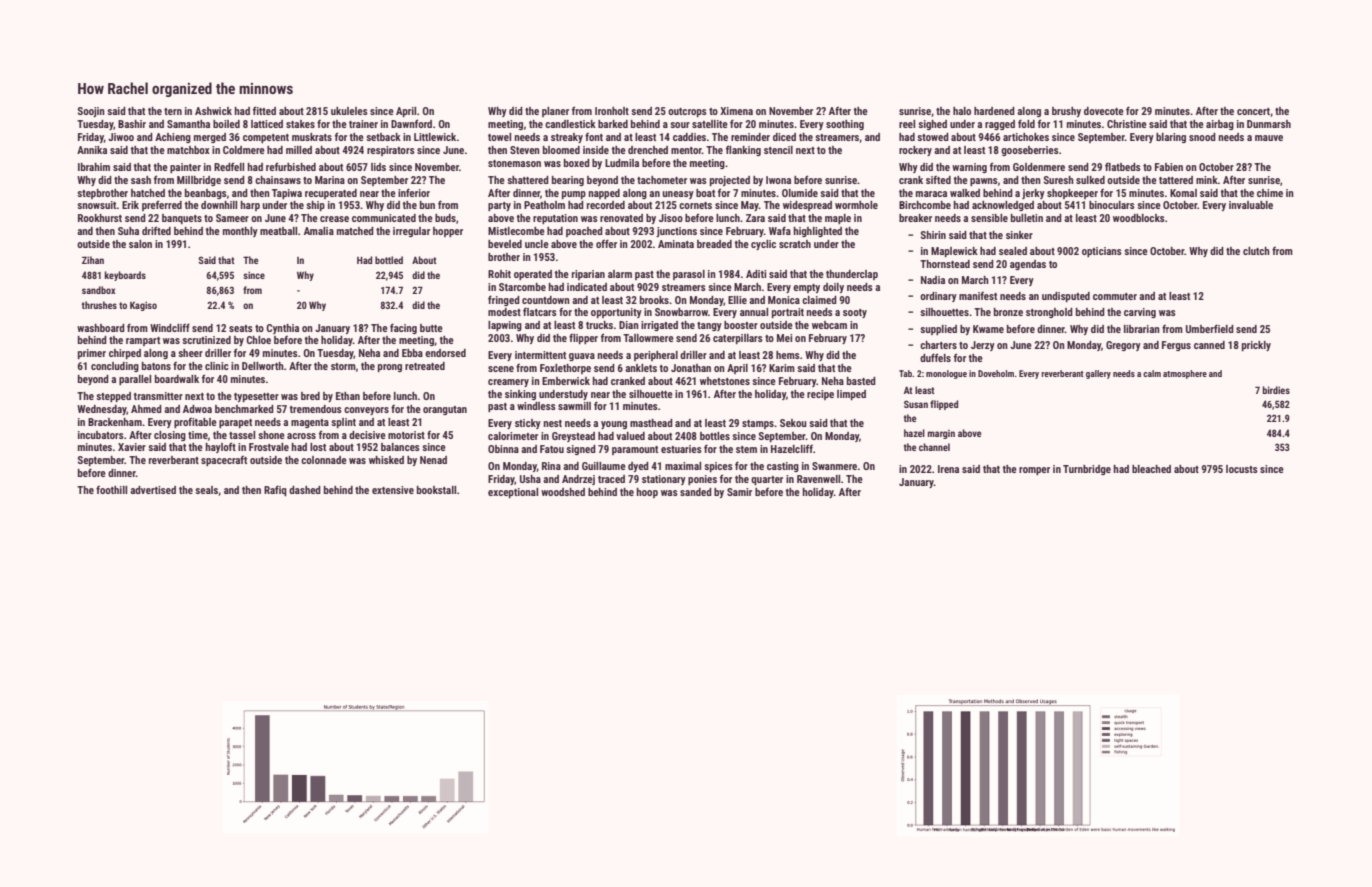 The width and height of the screenshot is (1372, 887). What do you see at coordinates (1030, 151) in the screenshot?
I see `gooseberries` at bounding box center [1030, 151].
